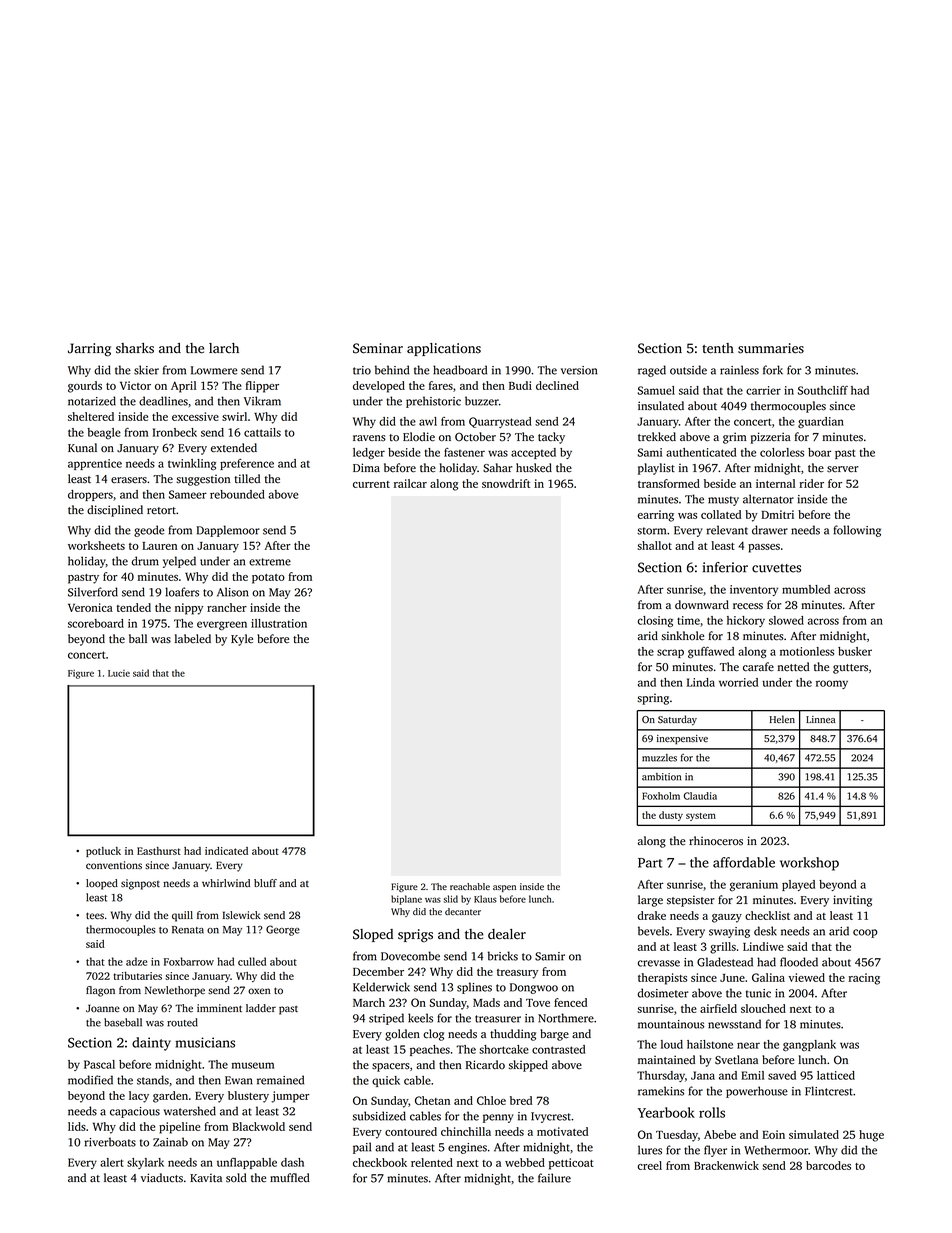 This screenshot has height=1233, width=952. I want to click on October, so click(475, 437).
